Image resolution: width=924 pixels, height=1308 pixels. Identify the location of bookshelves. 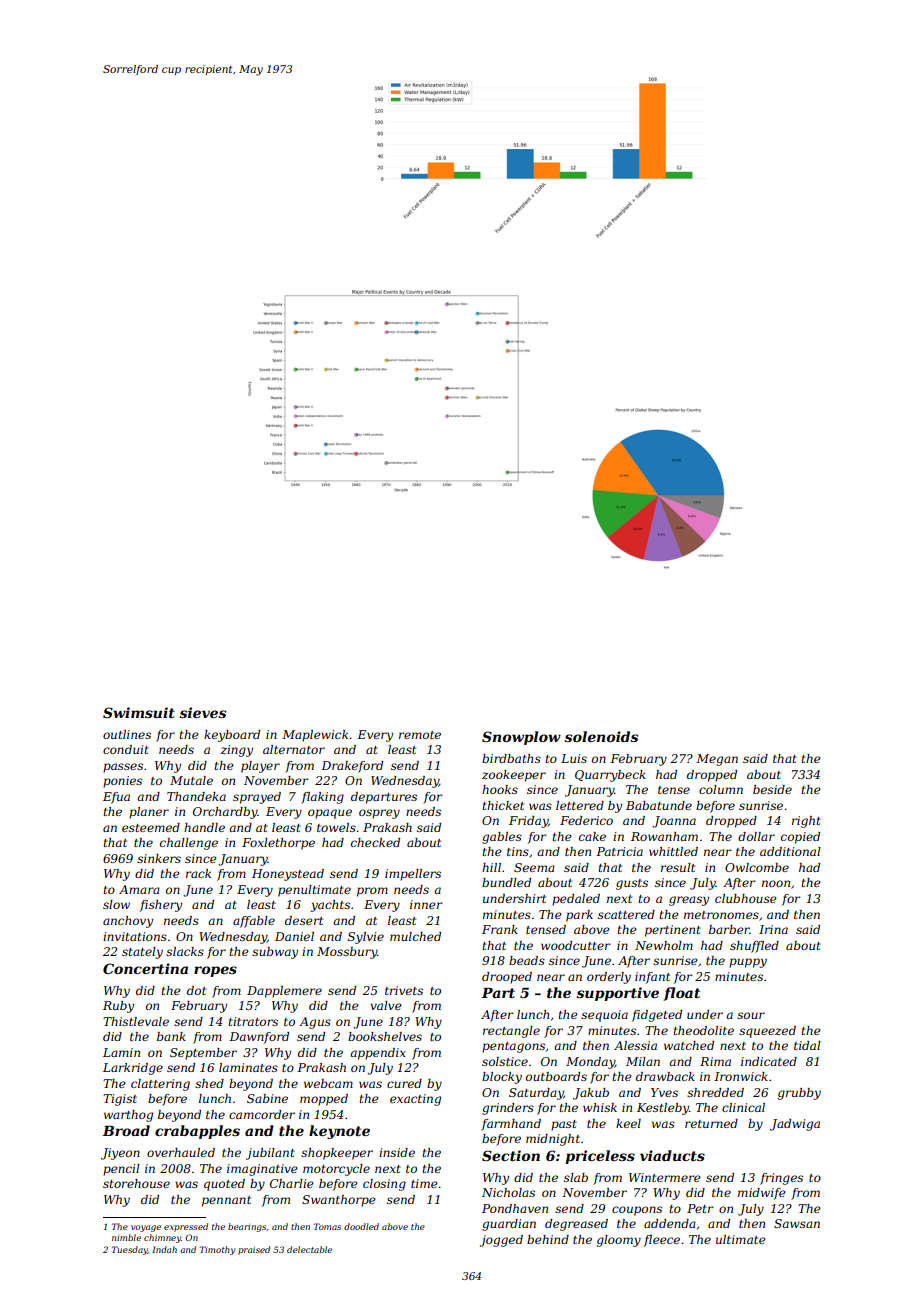
(385, 1036).
